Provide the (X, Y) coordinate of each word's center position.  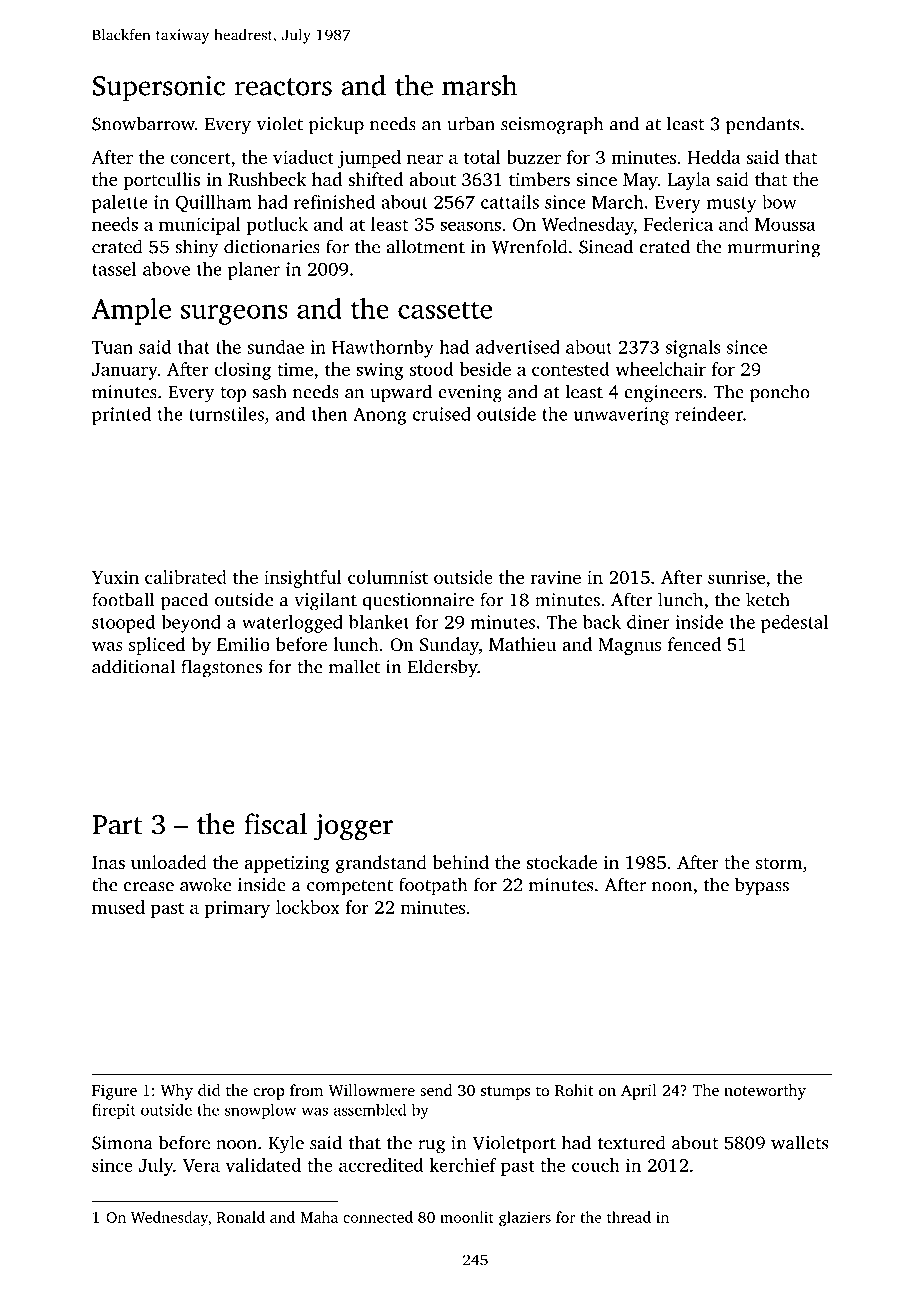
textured (632, 1142)
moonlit (467, 1217)
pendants (762, 125)
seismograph (552, 125)
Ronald (241, 1217)
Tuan (112, 347)
